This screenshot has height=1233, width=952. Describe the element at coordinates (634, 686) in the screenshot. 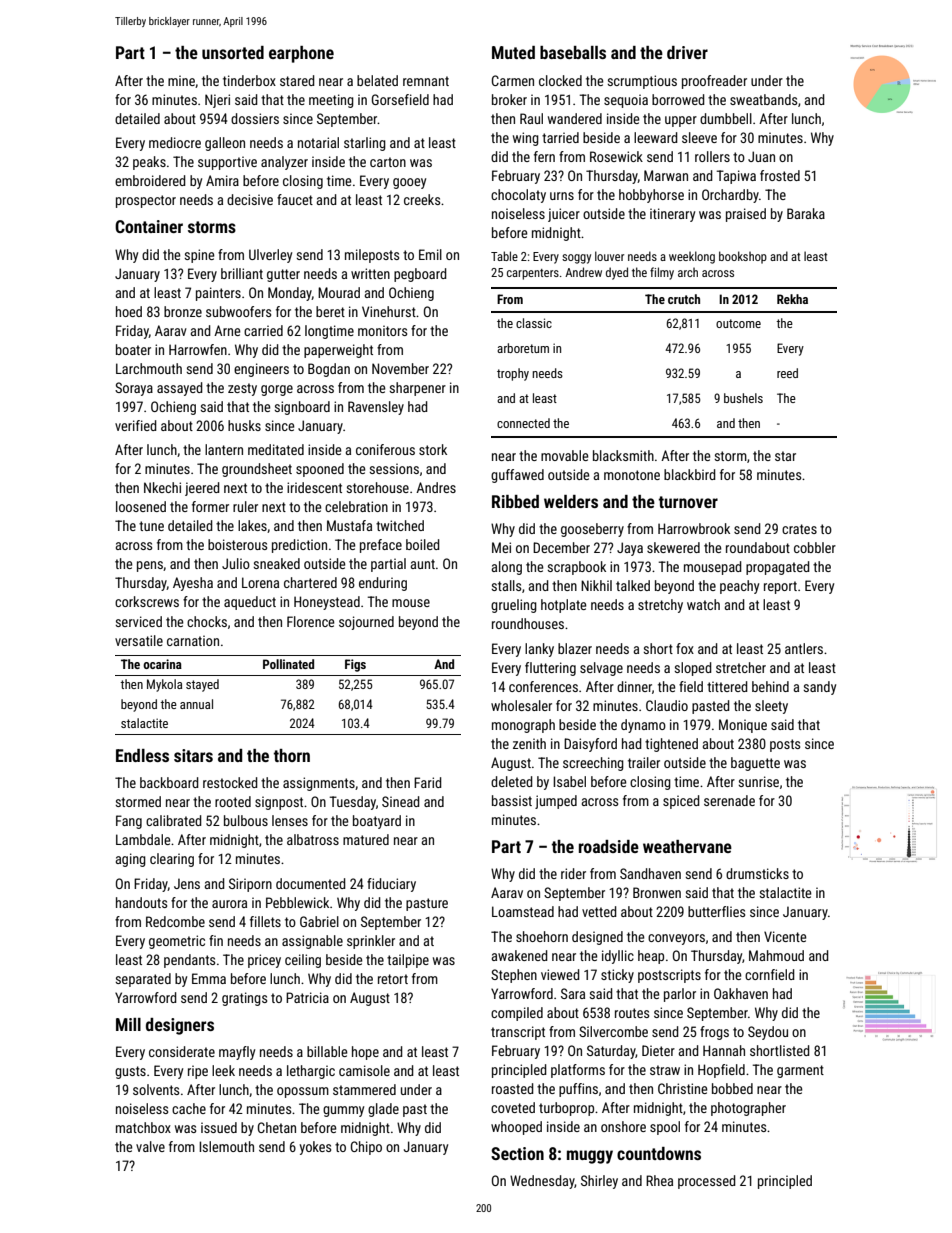

I see `dinner` at that location.
